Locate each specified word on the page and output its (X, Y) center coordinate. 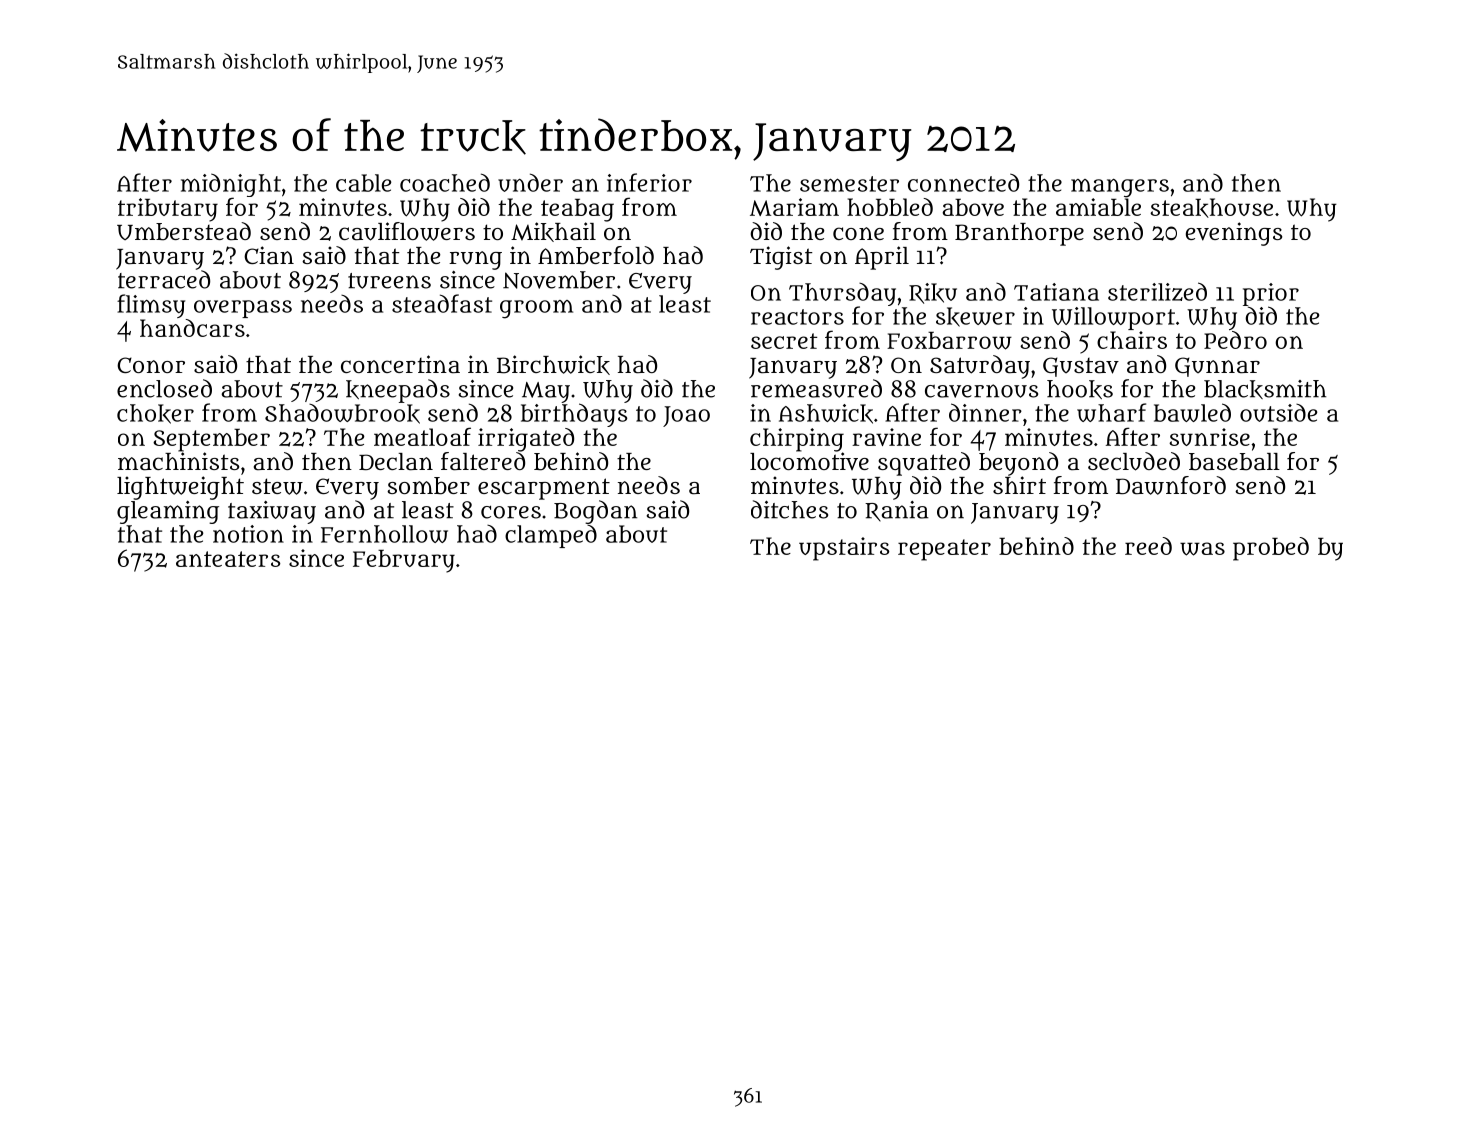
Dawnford (1171, 485)
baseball (1234, 462)
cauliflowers (407, 231)
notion (248, 534)
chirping (797, 440)
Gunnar (1217, 367)
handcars (192, 328)
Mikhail (553, 232)
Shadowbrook (342, 414)
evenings (1234, 234)
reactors (797, 317)
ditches (789, 509)
